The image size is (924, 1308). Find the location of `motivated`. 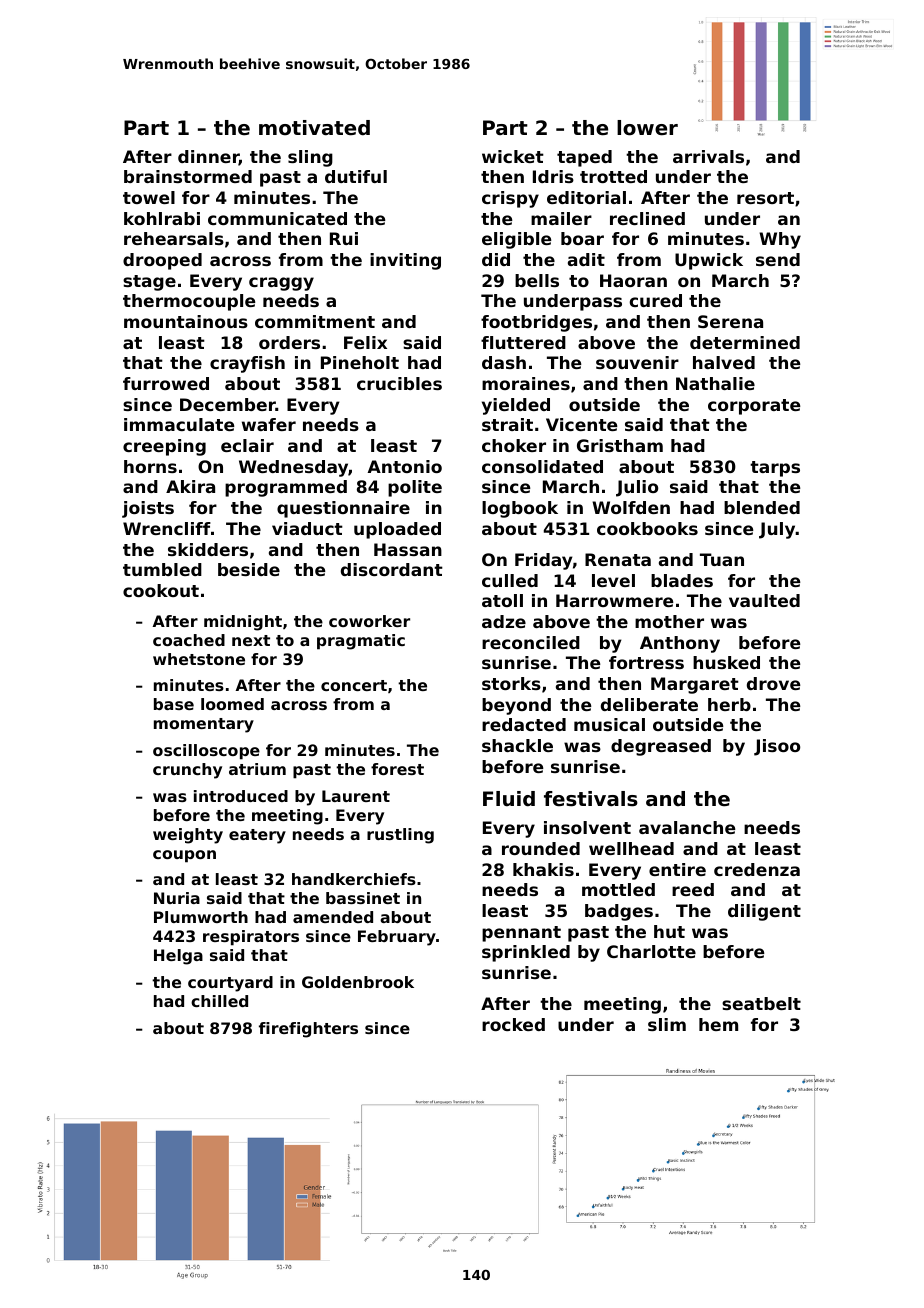

motivated is located at coordinates (314, 128).
